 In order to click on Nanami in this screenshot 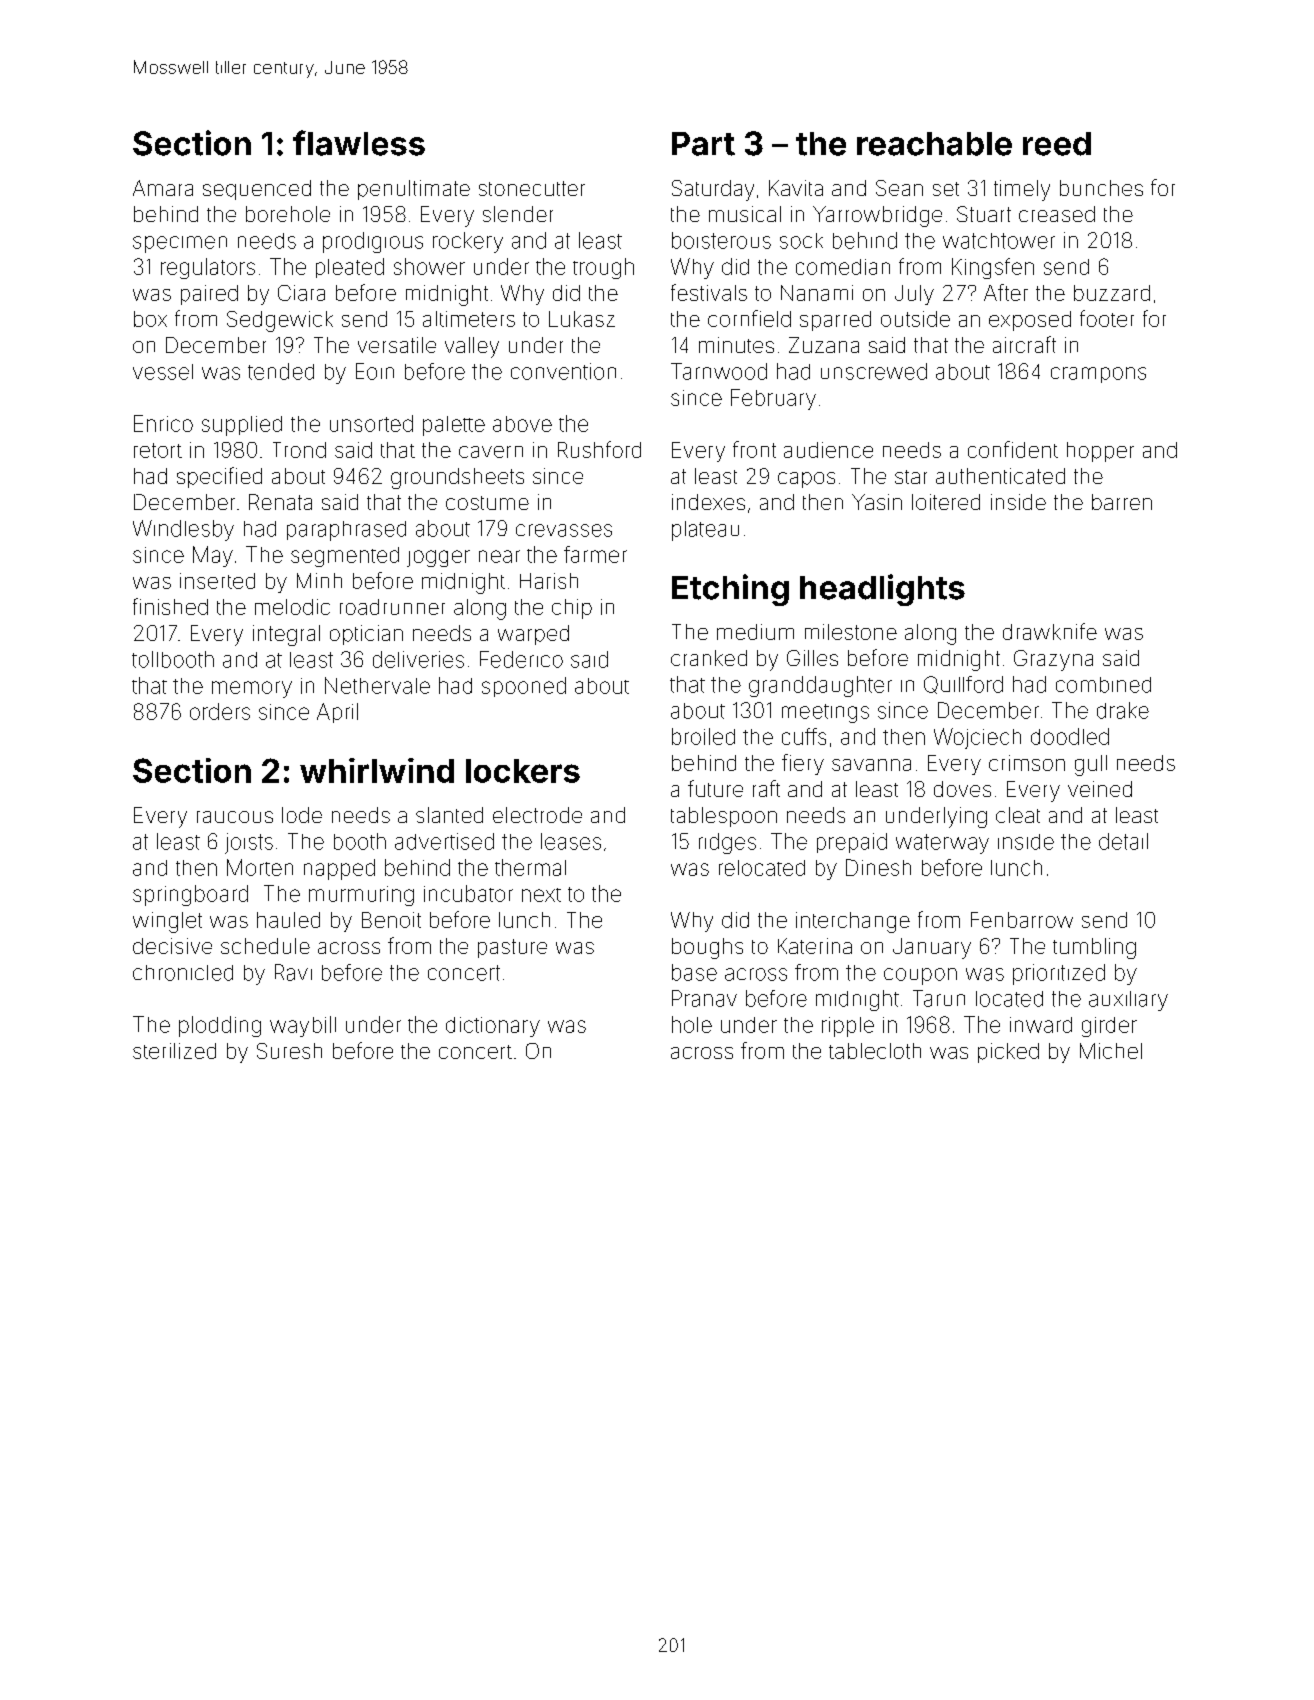, I will do `click(817, 293)`.
